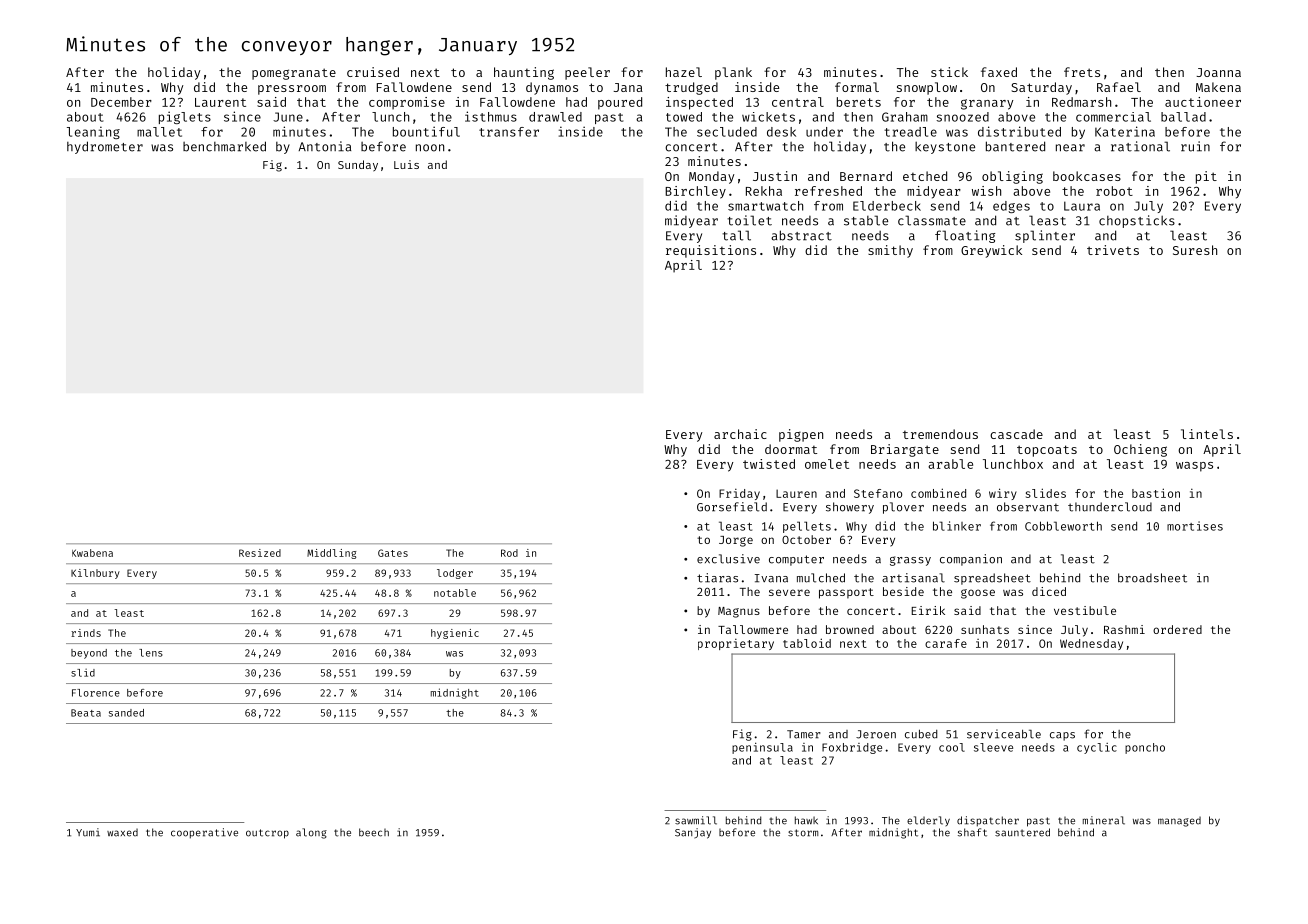 Image resolution: width=1308 pixels, height=924 pixels. I want to click on benchmarked, so click(224, 146).
